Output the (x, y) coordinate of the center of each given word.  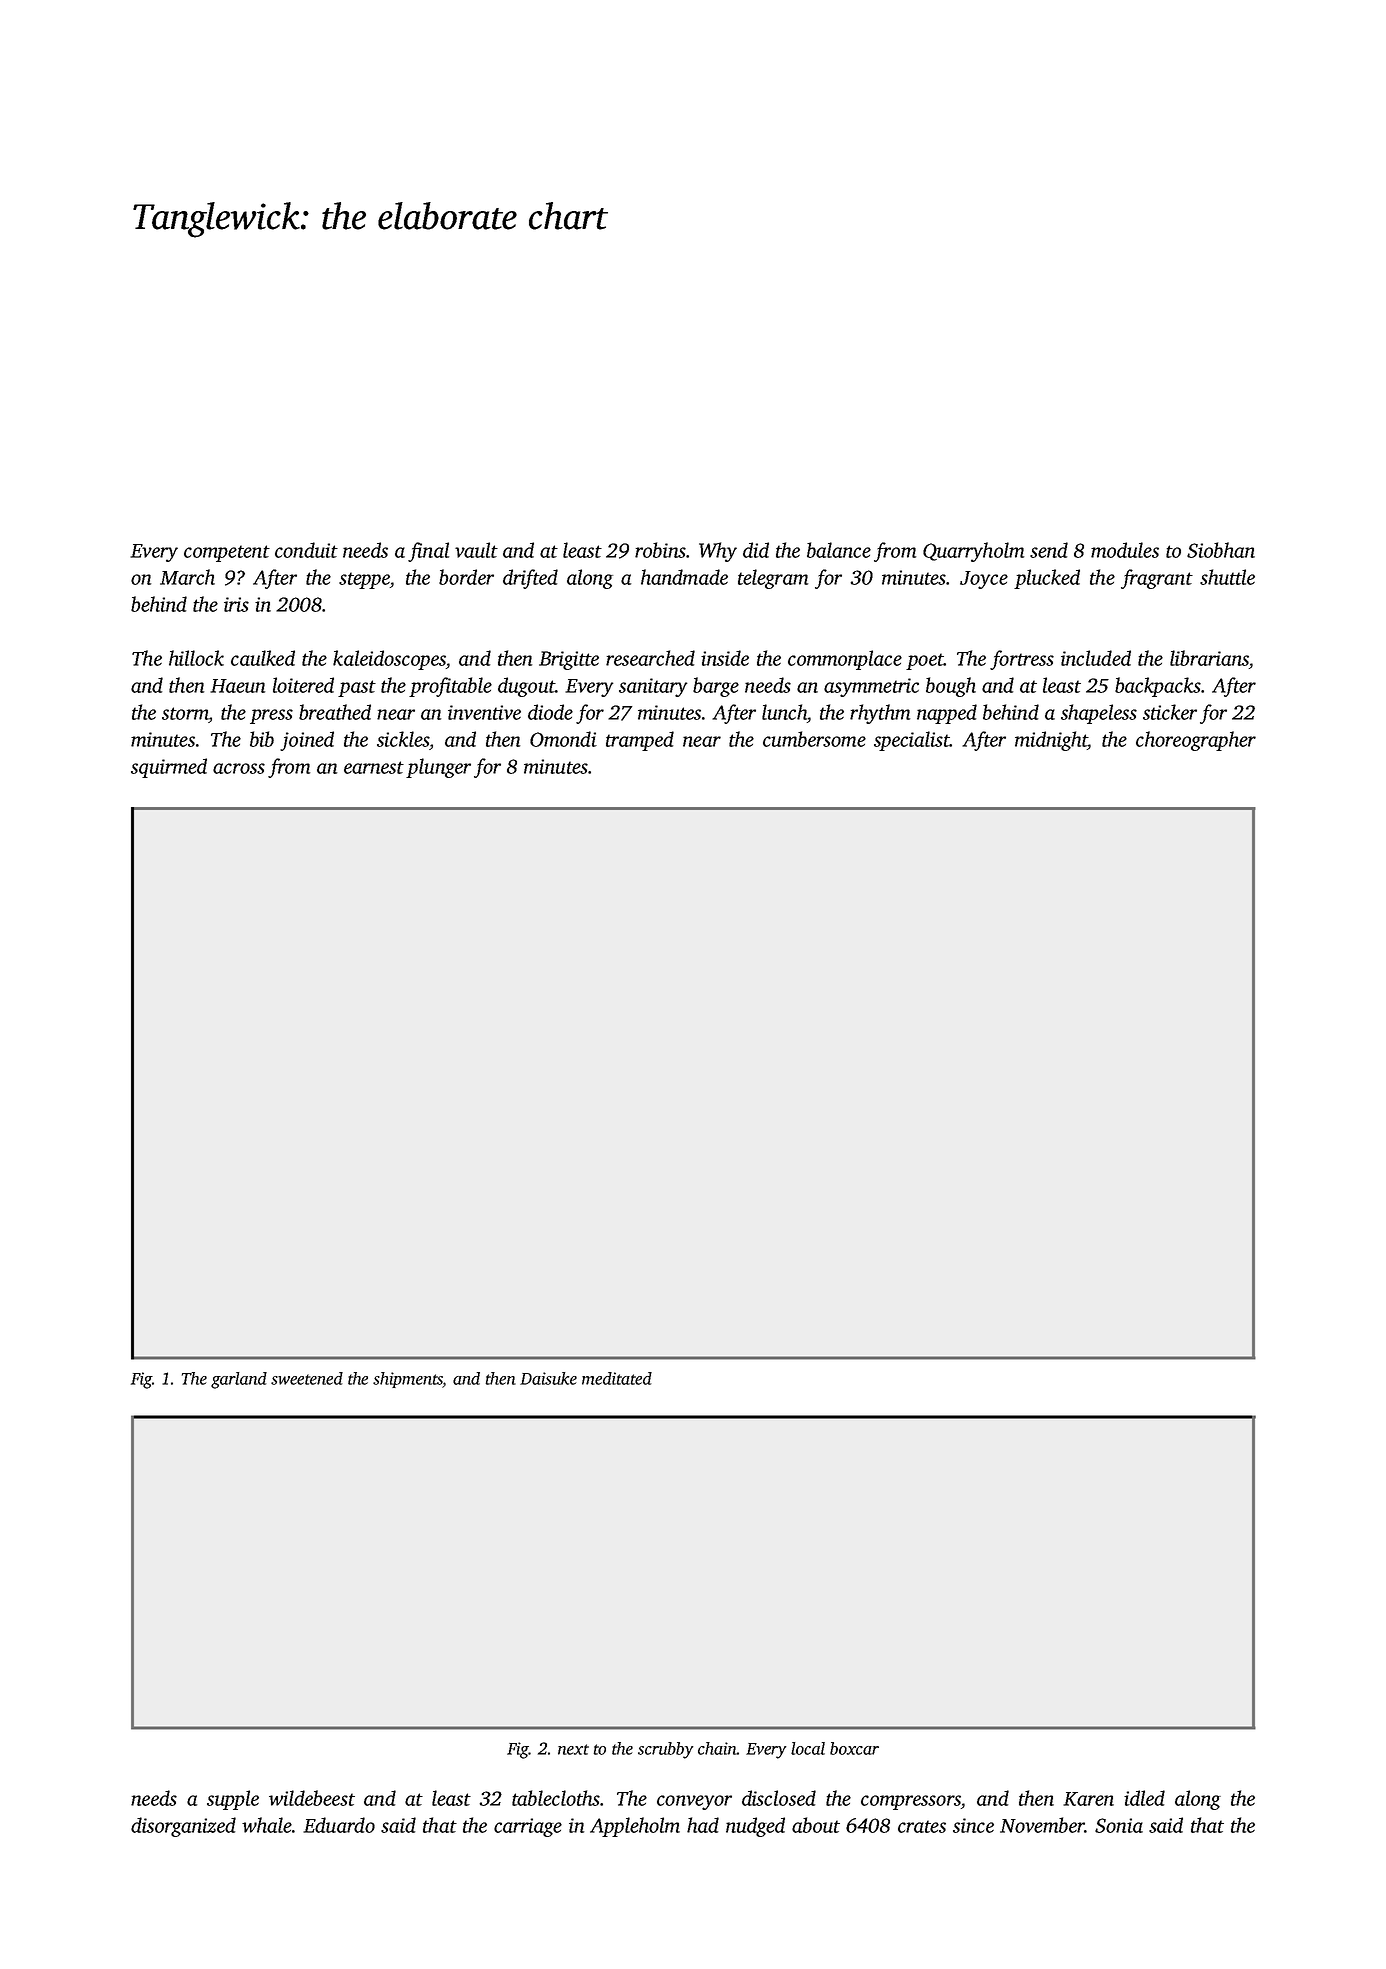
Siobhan (1221, 550)
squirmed (169, 768)
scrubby (665, 1750)
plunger (438, 768)
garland (239, 1380)
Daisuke (548, 1378)
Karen (1088, 1799)
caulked (263, 658)
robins (660, 550)
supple (233, 1800)
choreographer (1196, 741)
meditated (617, 1378)
